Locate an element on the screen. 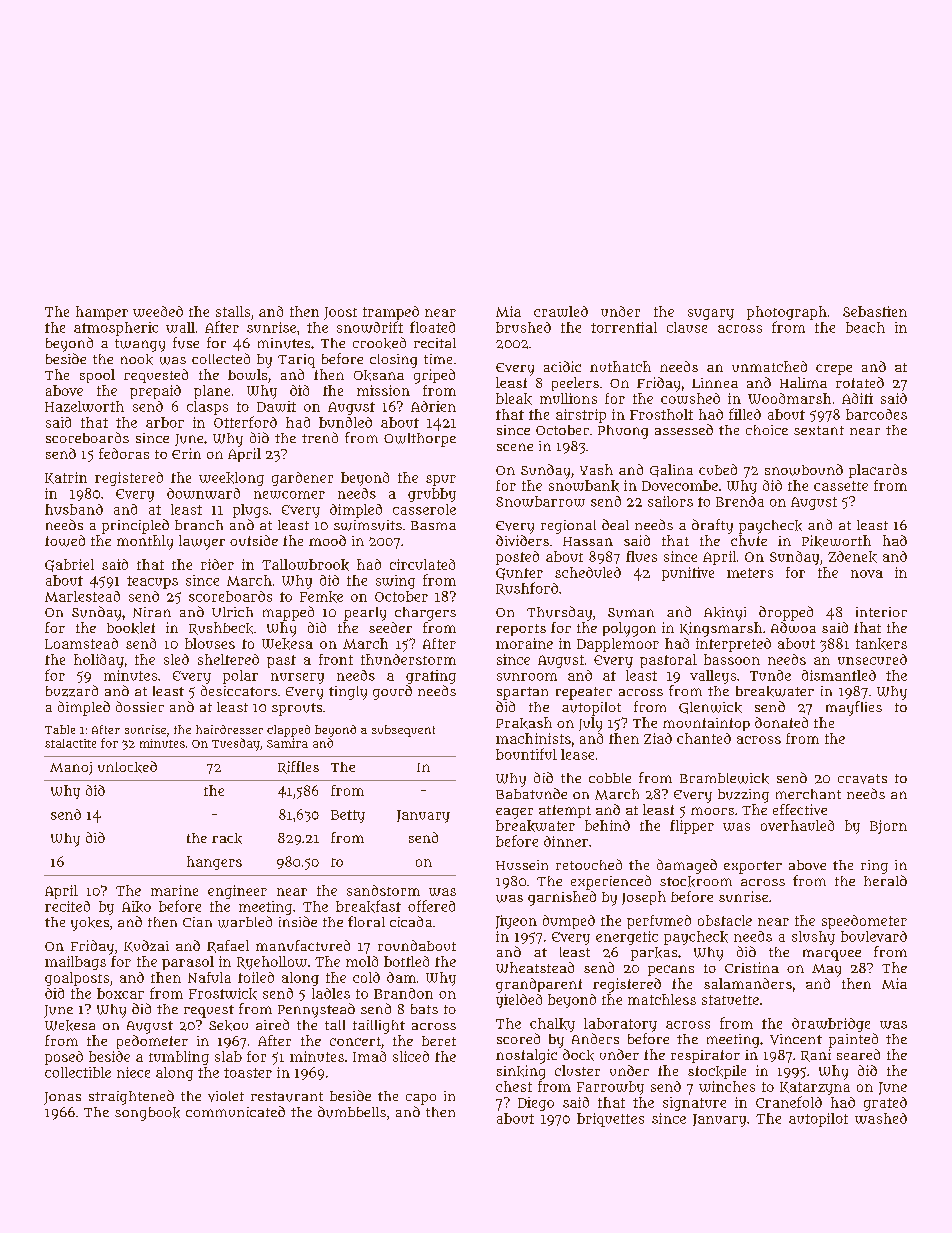 This screenshot has width=952, height=1233. Betty is located at coordinates (348, 816).
